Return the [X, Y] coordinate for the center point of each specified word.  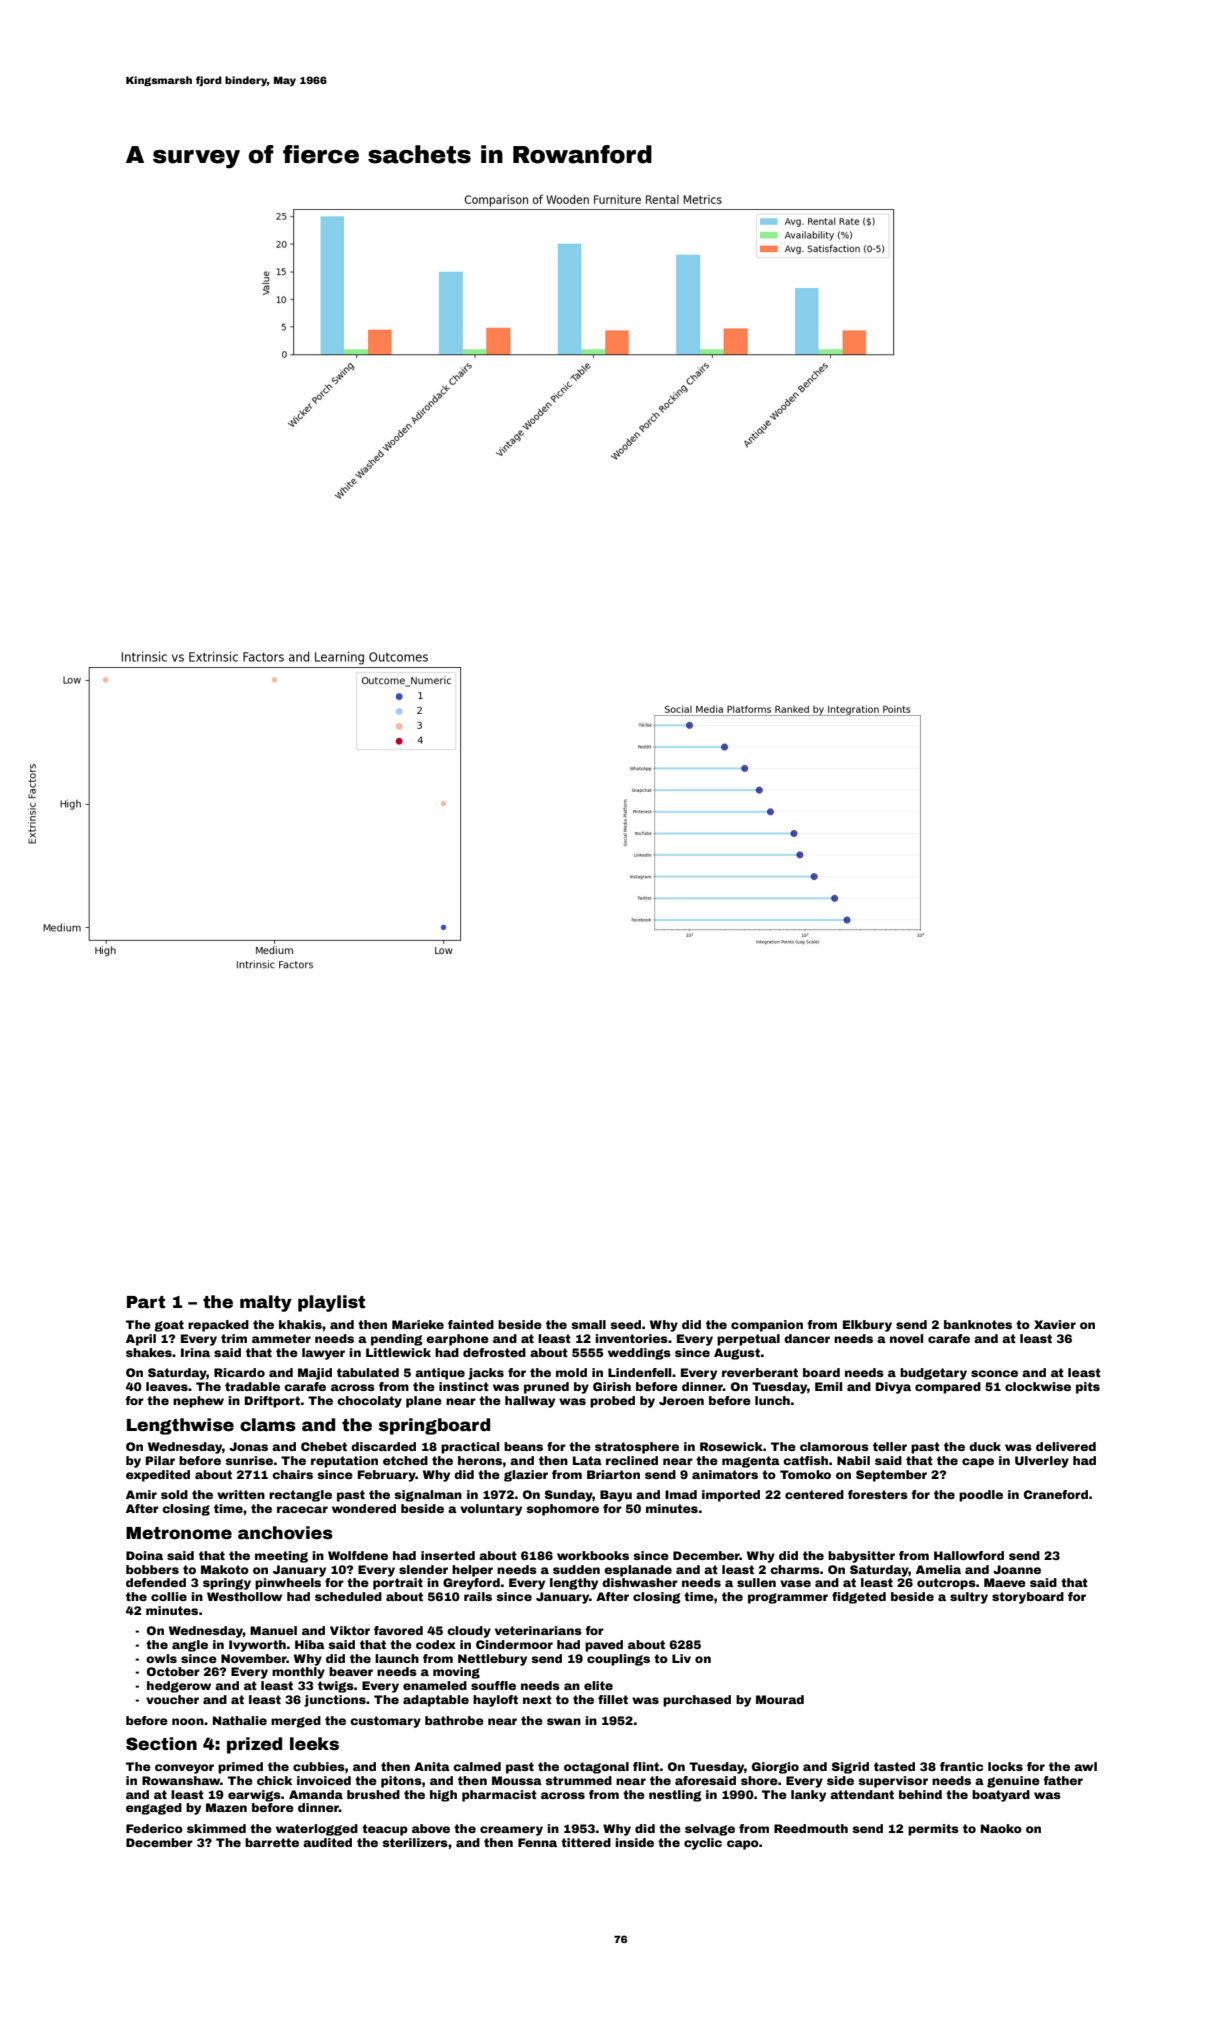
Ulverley [1042, 1462]
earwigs [254, 1796]
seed [625, 1324]
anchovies [285, 1533]
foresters [878, 1494]
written [241, 1494]
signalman [428, 1496]
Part [146, 1302]
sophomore [562, 1510]
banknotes [978, 1324]
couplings [618, 1660]
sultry [969, 1598]
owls [161, 1658]
